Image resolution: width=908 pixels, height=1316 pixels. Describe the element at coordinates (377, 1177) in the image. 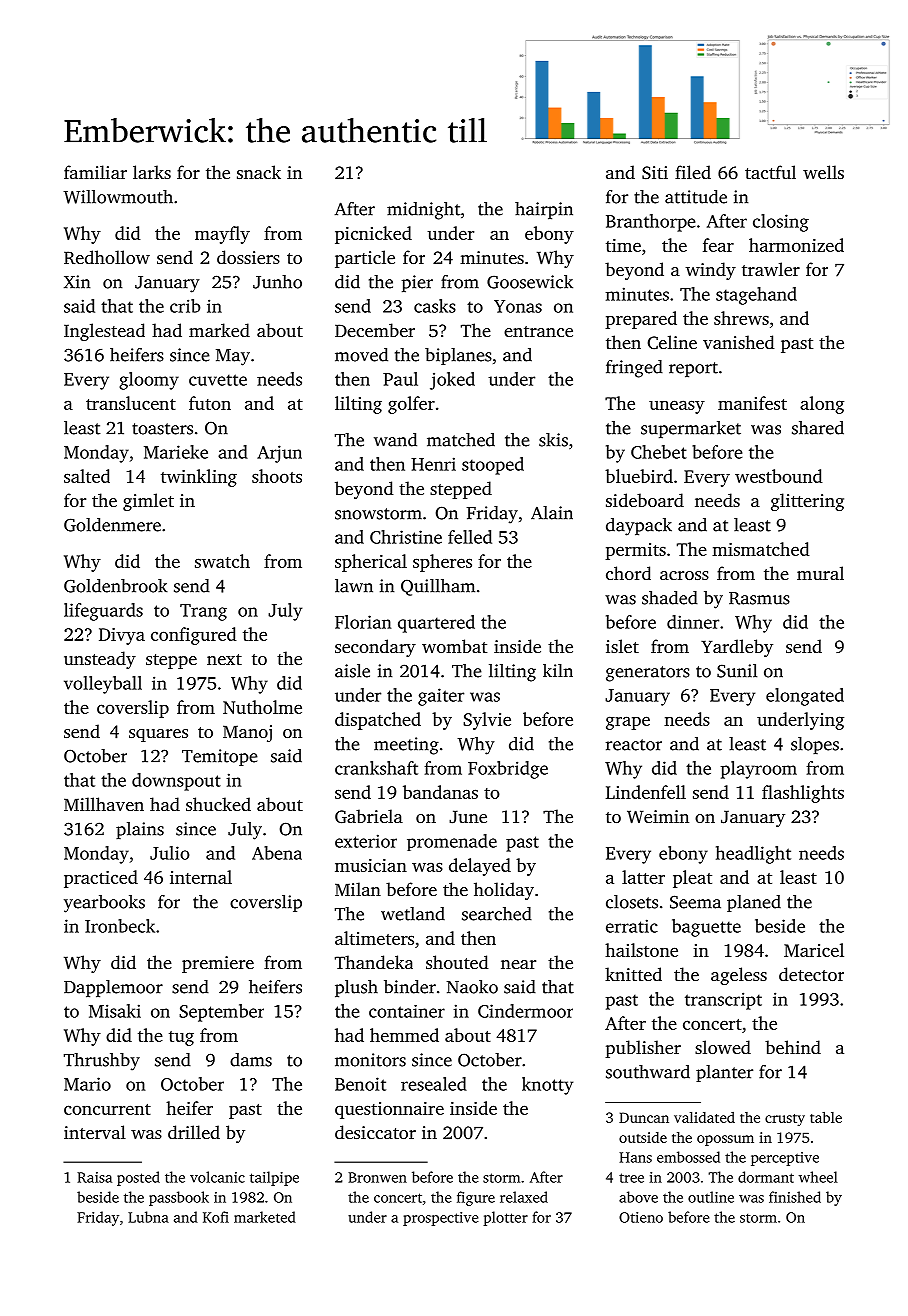

I see `Bronwen` at that location.
